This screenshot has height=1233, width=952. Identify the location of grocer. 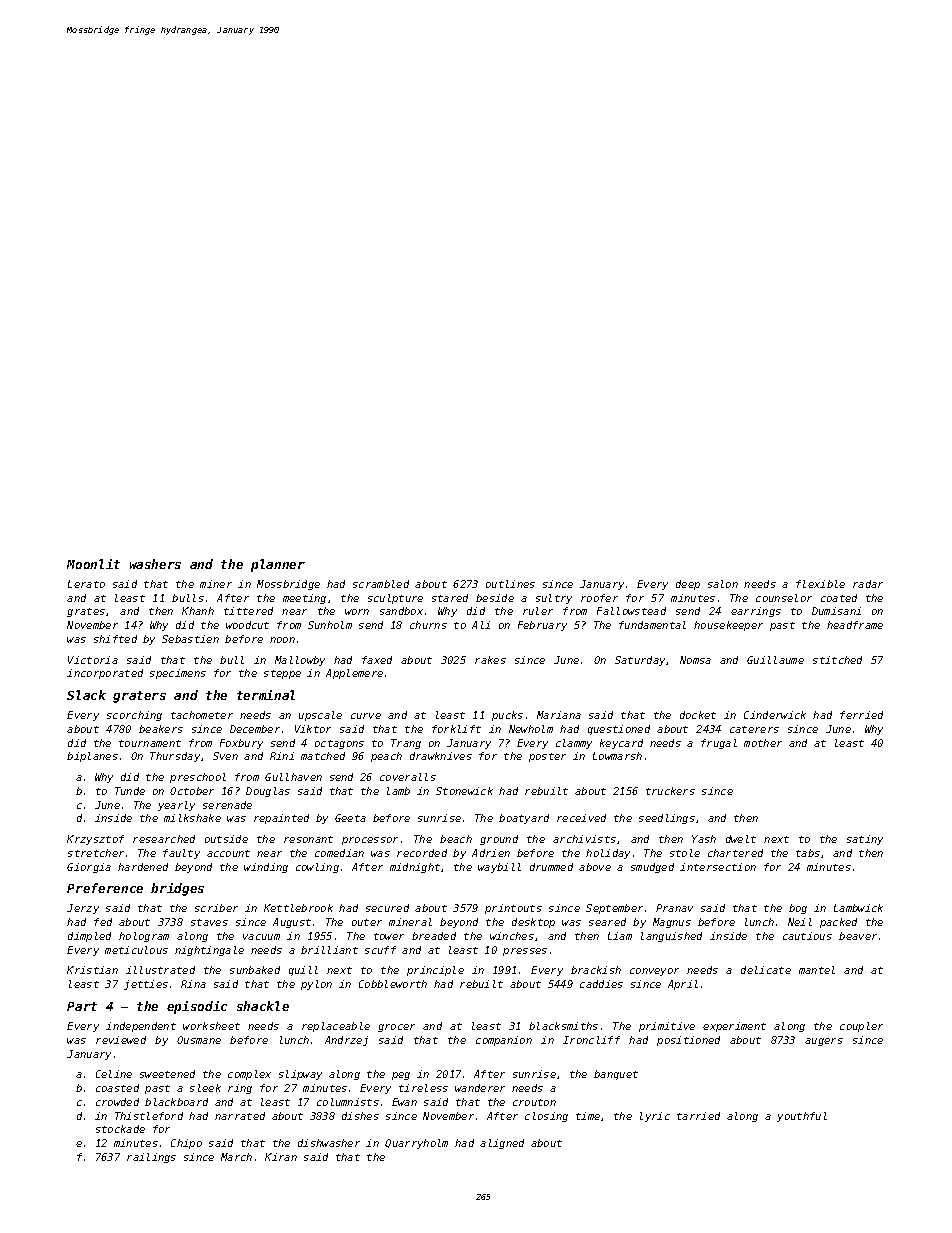
(396, 1028).
